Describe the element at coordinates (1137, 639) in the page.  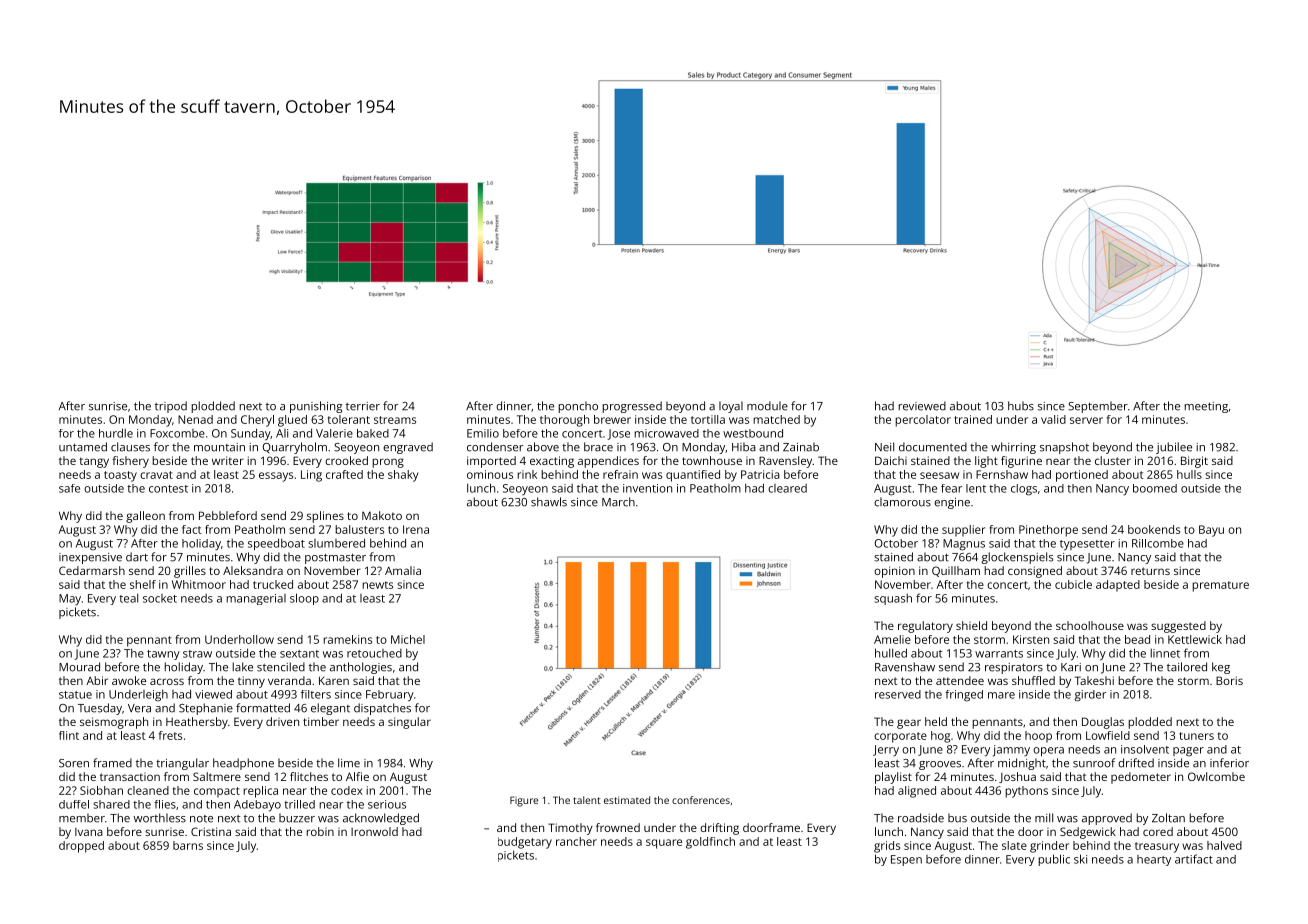
I see `bead` at that location.
